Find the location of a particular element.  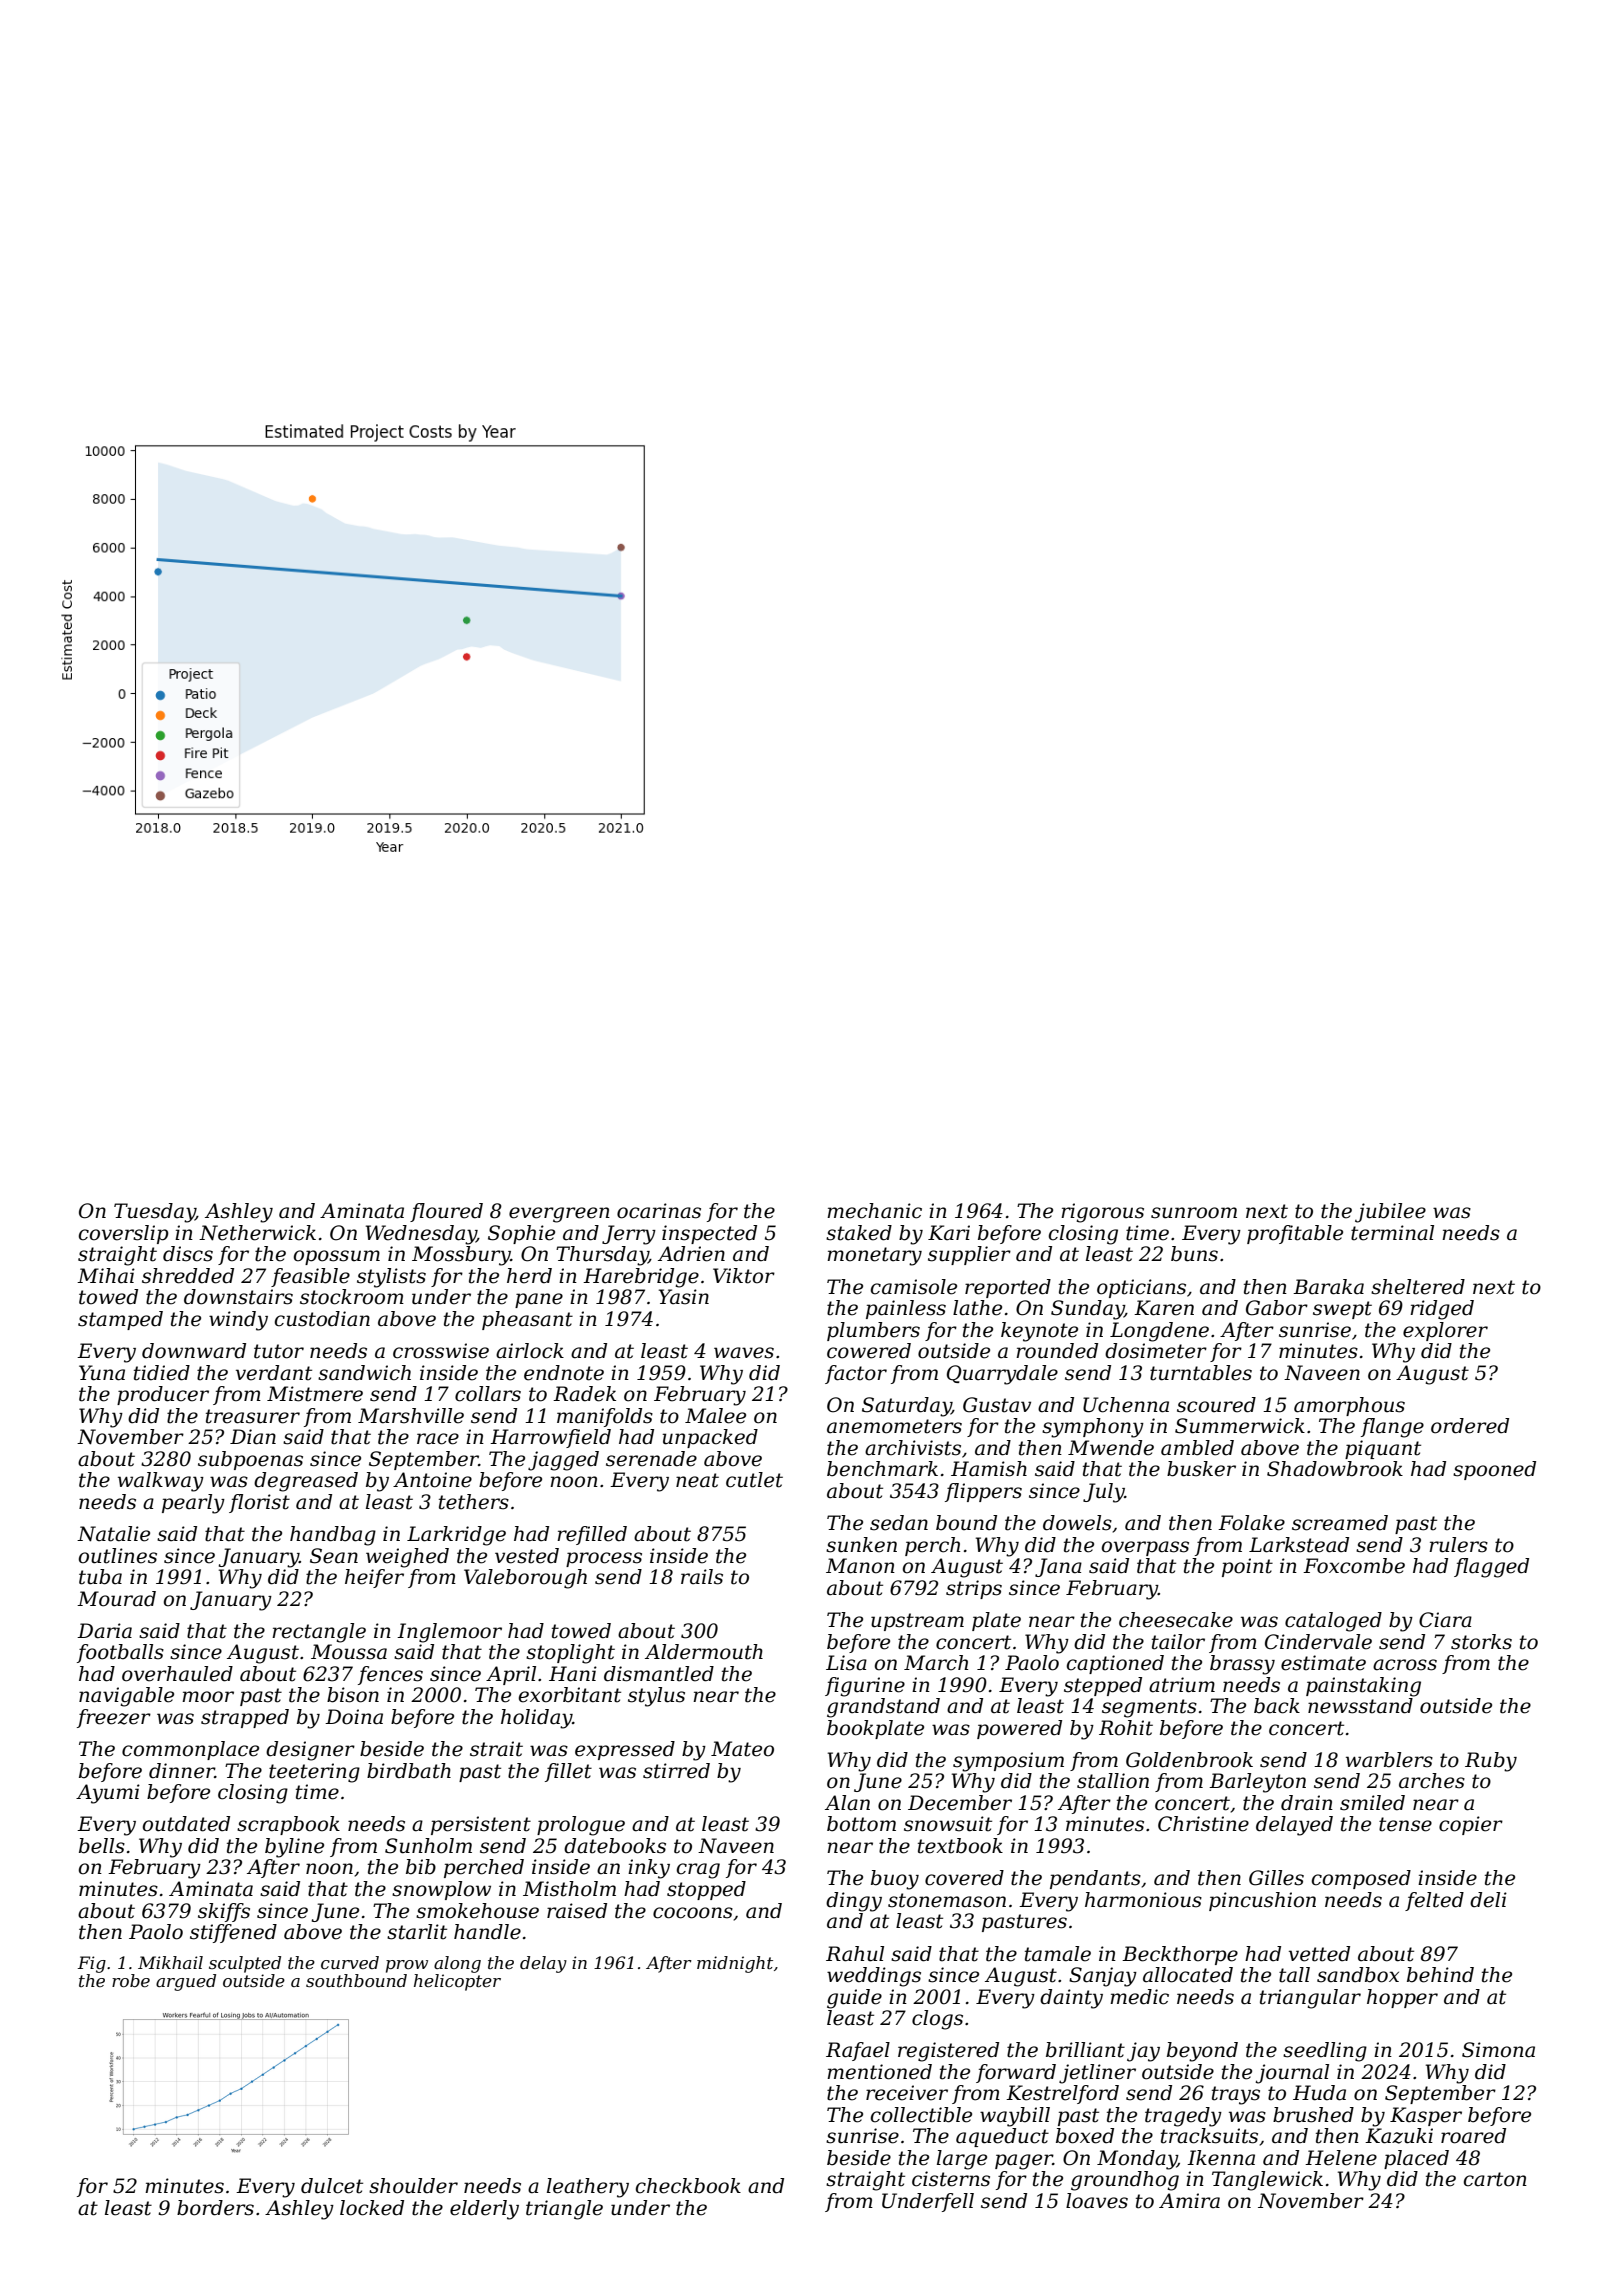

Yasin is located at coordinates (684, 1297).
